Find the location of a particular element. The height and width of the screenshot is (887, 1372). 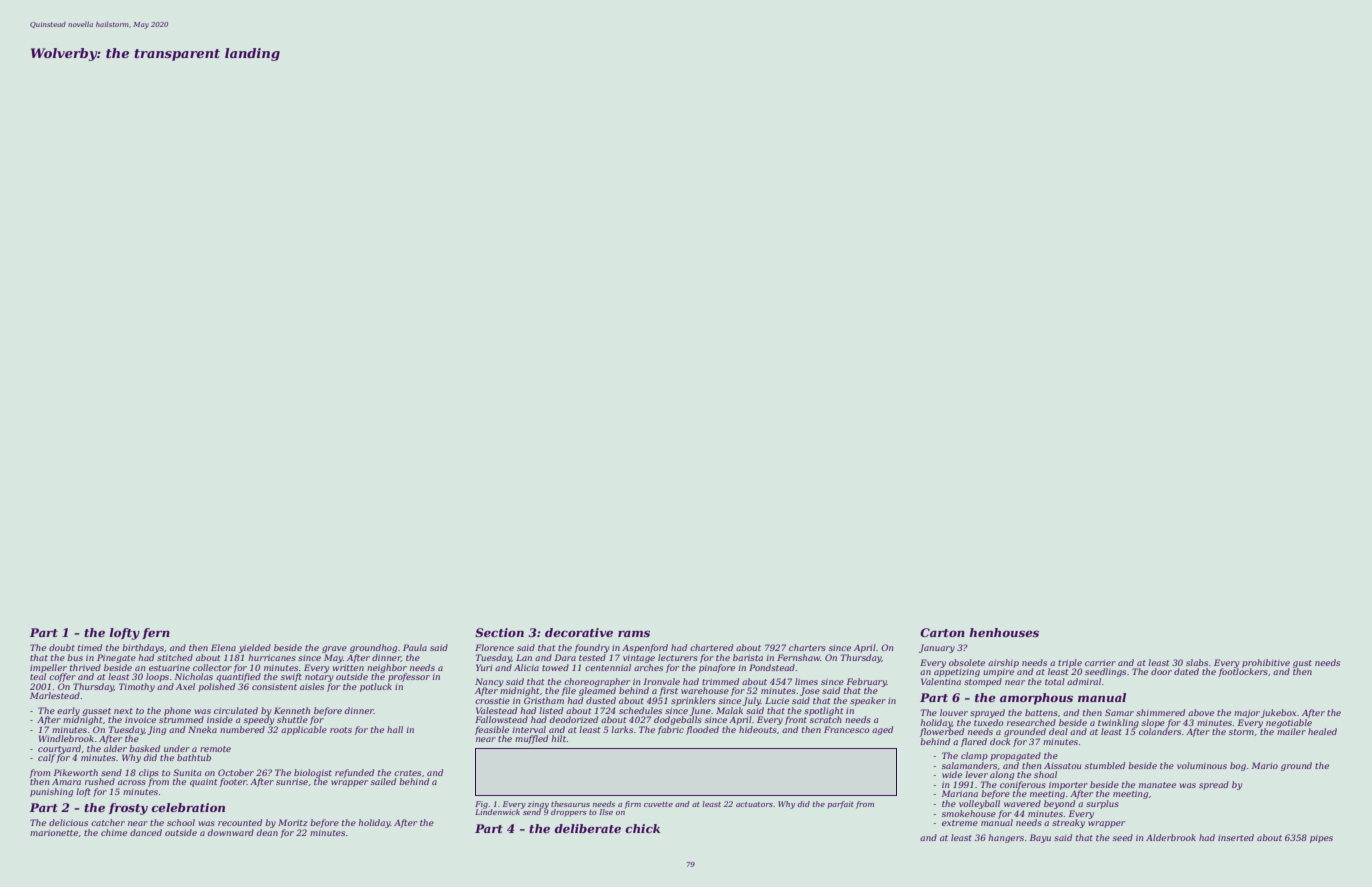

frosty is located at coordinates (128, 809).
